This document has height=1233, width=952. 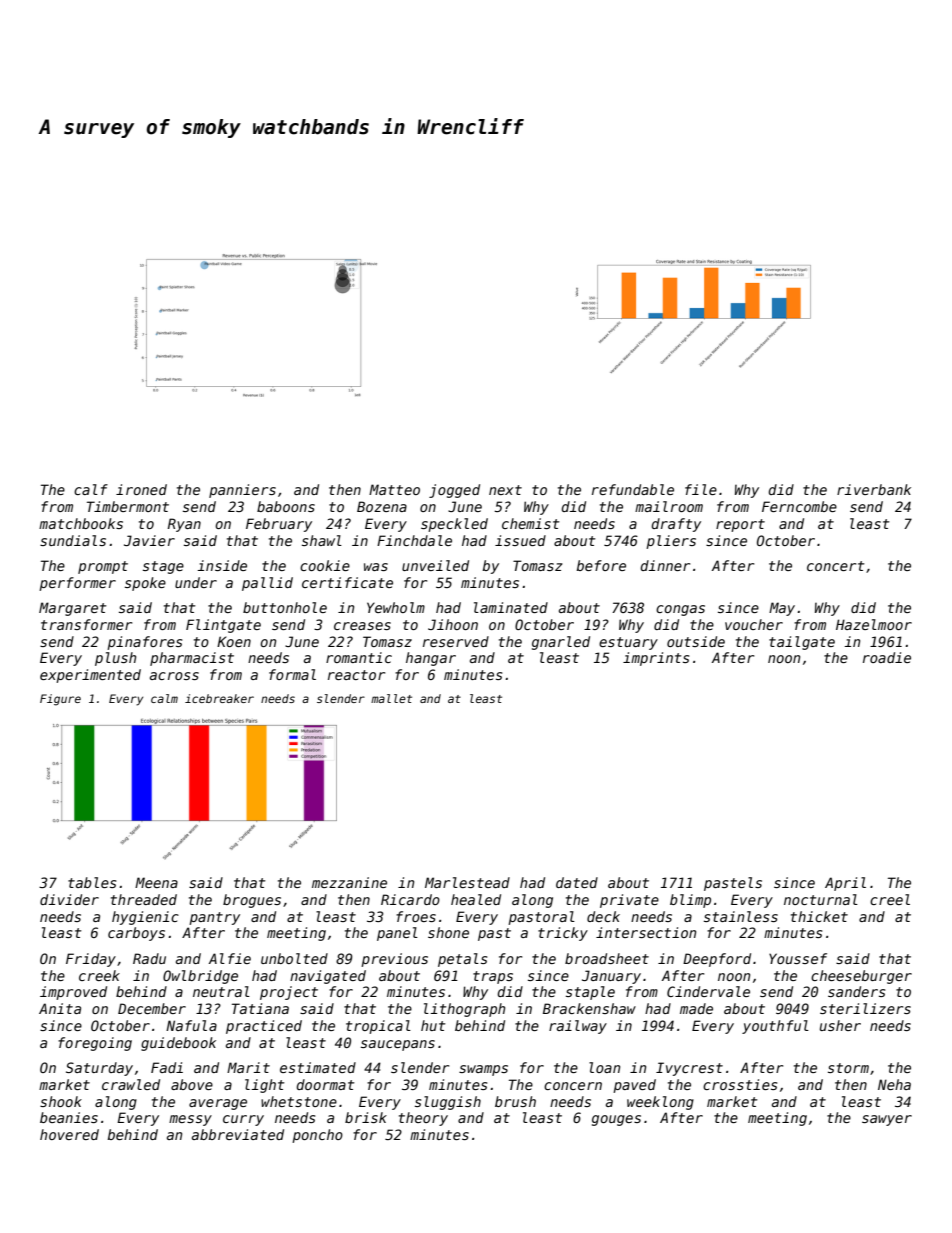 What do you see at coordinates (91, 489) in the document?
I see `calf` at bounding box center [91, 489].
